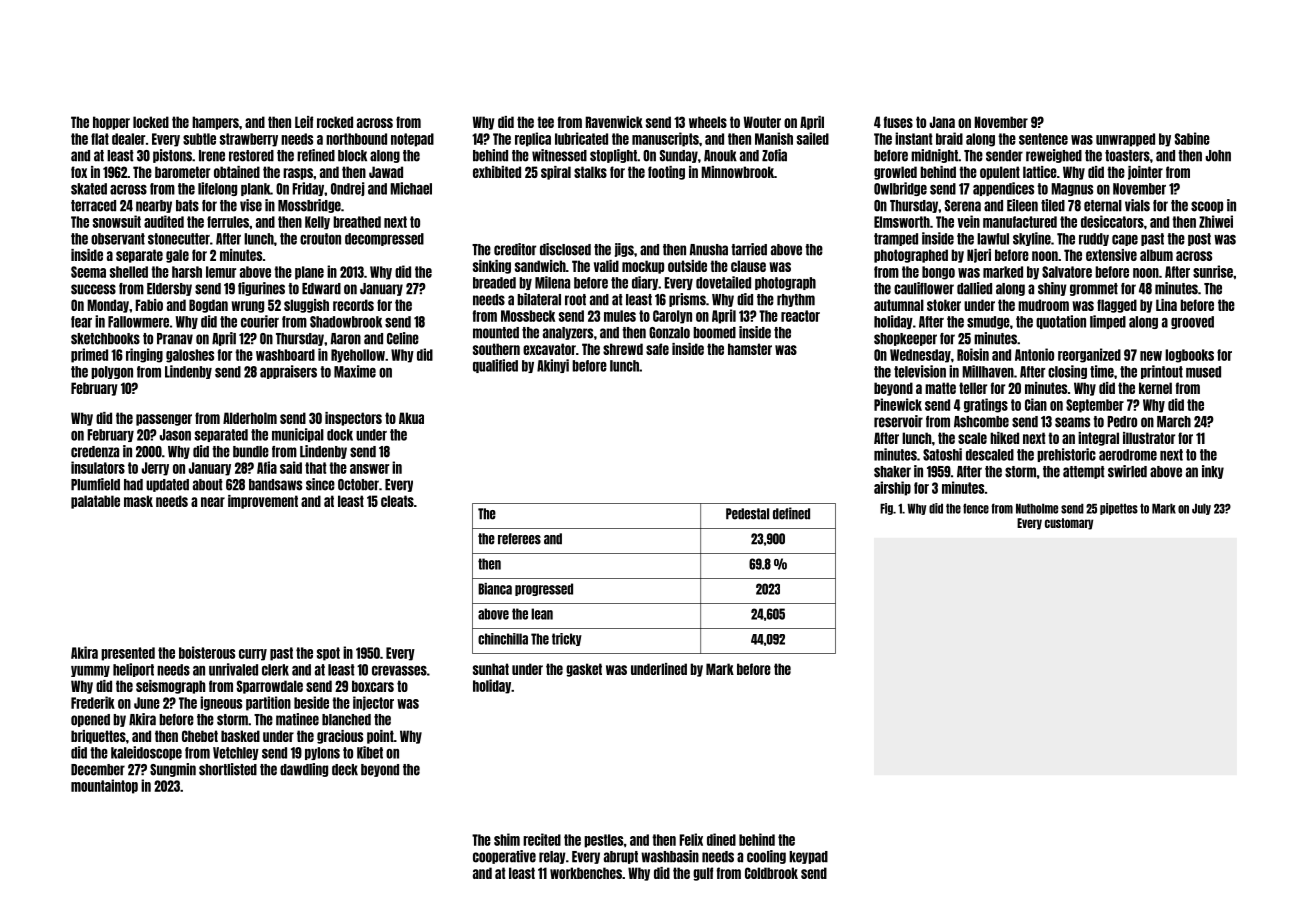  What do you see at coordinates (942, 122) in the image?
I see `Jana` at bounding box center [942, 122].
